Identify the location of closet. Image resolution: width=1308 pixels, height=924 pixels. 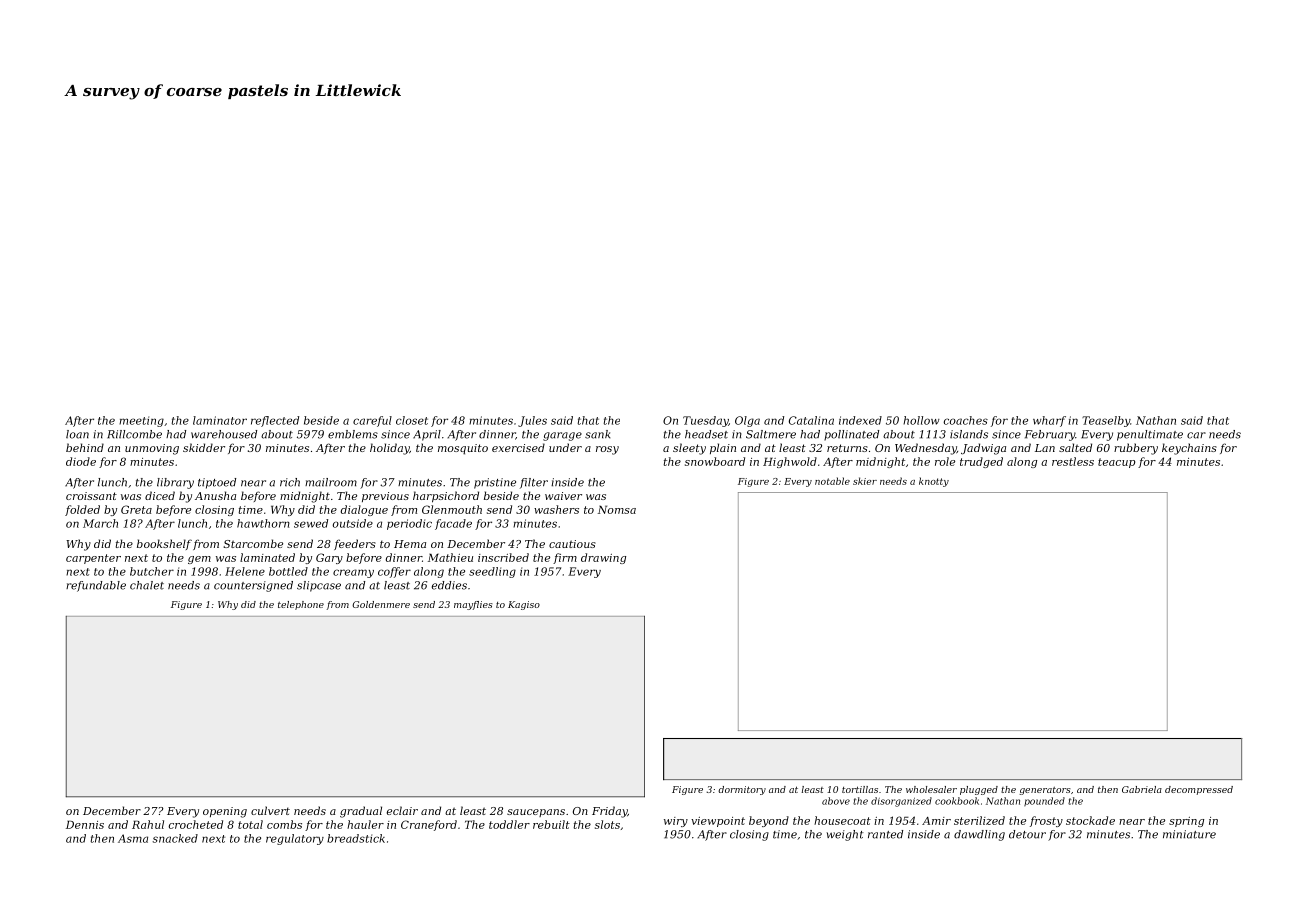
(412, 420).
